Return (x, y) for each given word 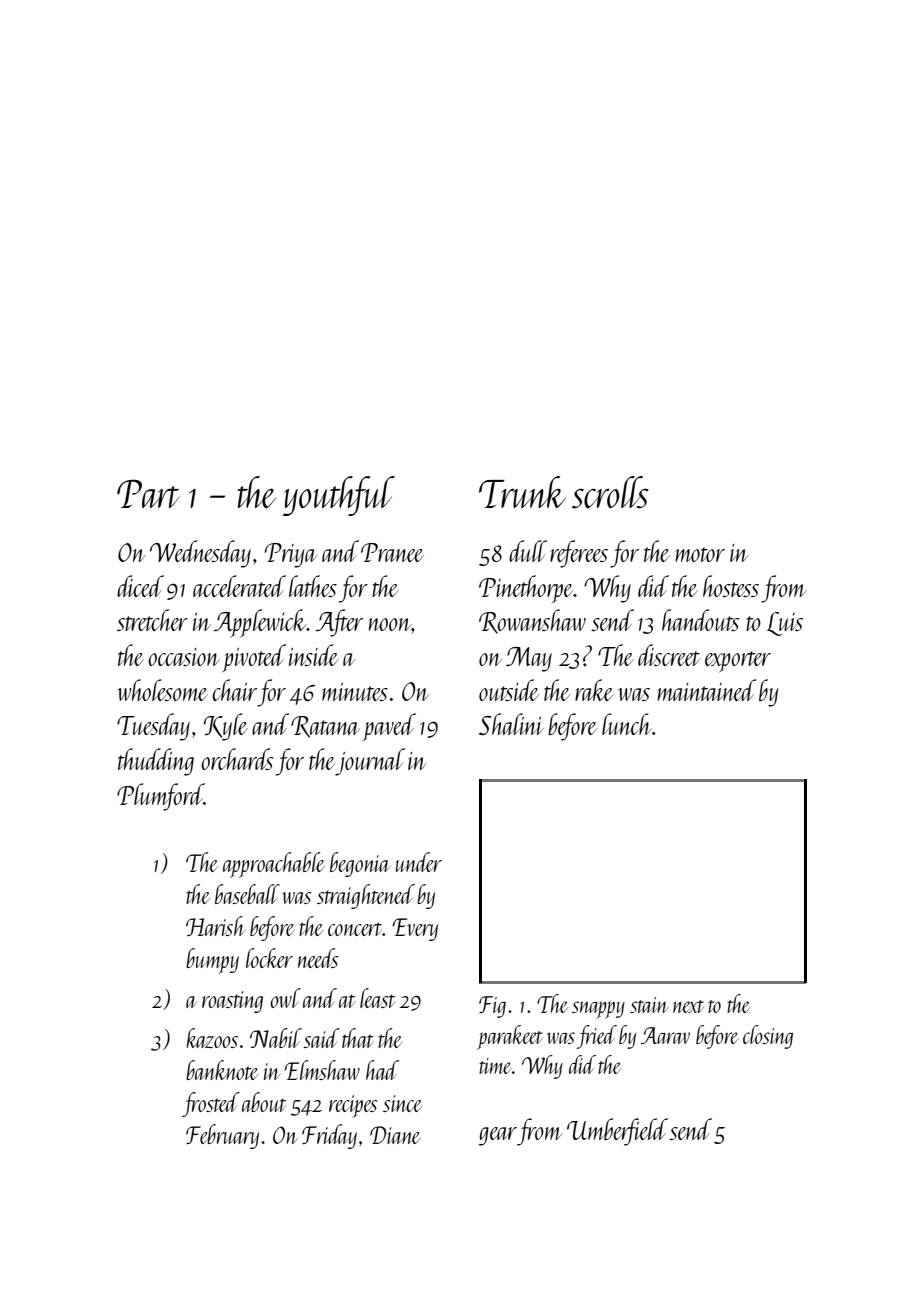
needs (318, 958)
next (688, 1006)
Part (148, 493)
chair (234, 690)
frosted (211, 1104)
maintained (706, 690)
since (402, 1103)
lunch (627, 724)
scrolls (610, 492)
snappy (598, 1010)
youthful (339, 496)
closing (768, 1037)
